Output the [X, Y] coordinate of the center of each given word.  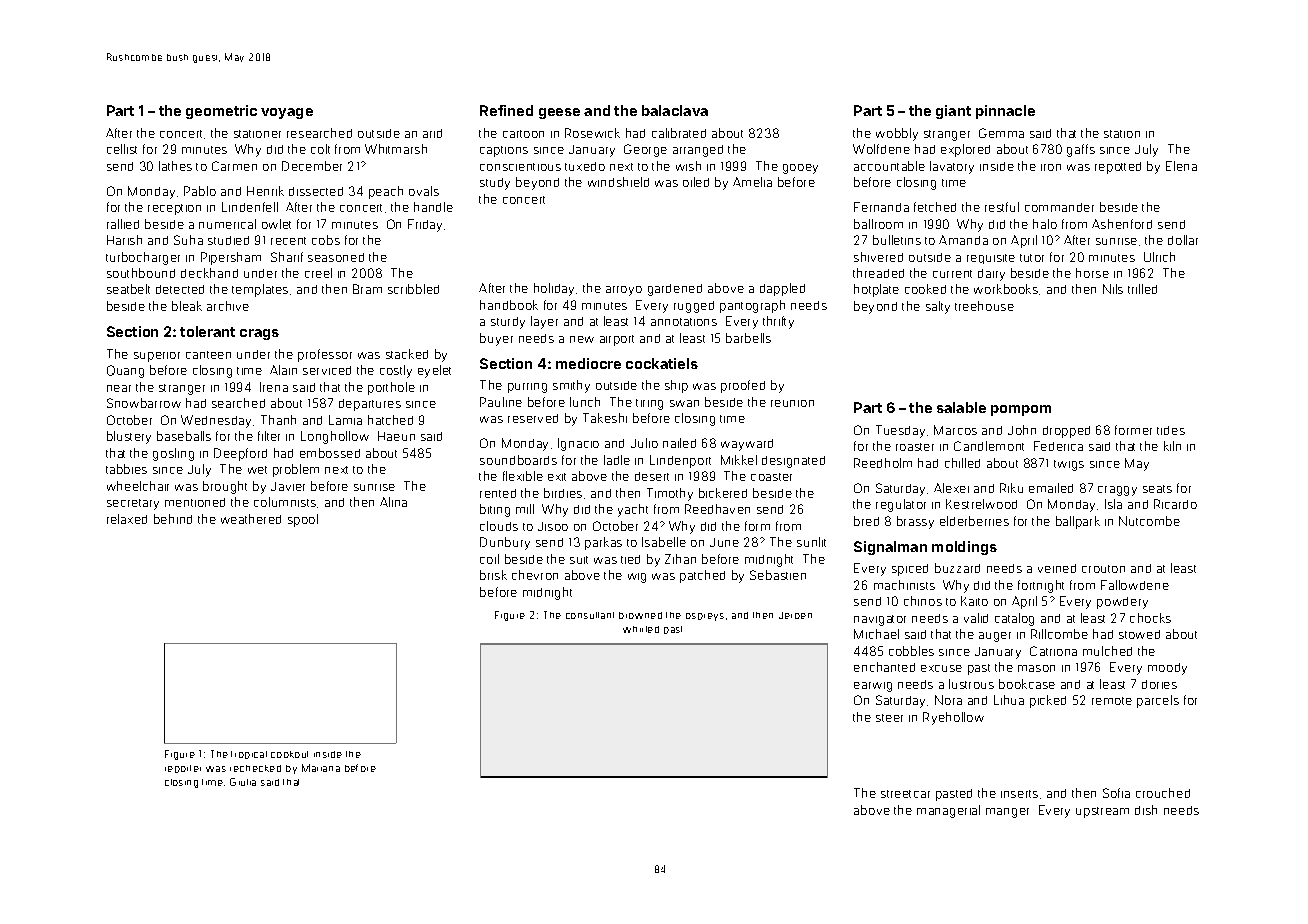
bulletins [897, 240]
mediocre [588, 363]
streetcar [905, 794]
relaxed [127, 519]
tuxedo [585, 166]
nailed [679, 443]
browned [640, 615]
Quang [125, 371]
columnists [285, 502]
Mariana [321, 768]
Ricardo [1175, 504]
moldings [964, 548]
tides [1171, 430]
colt [320, 149]
